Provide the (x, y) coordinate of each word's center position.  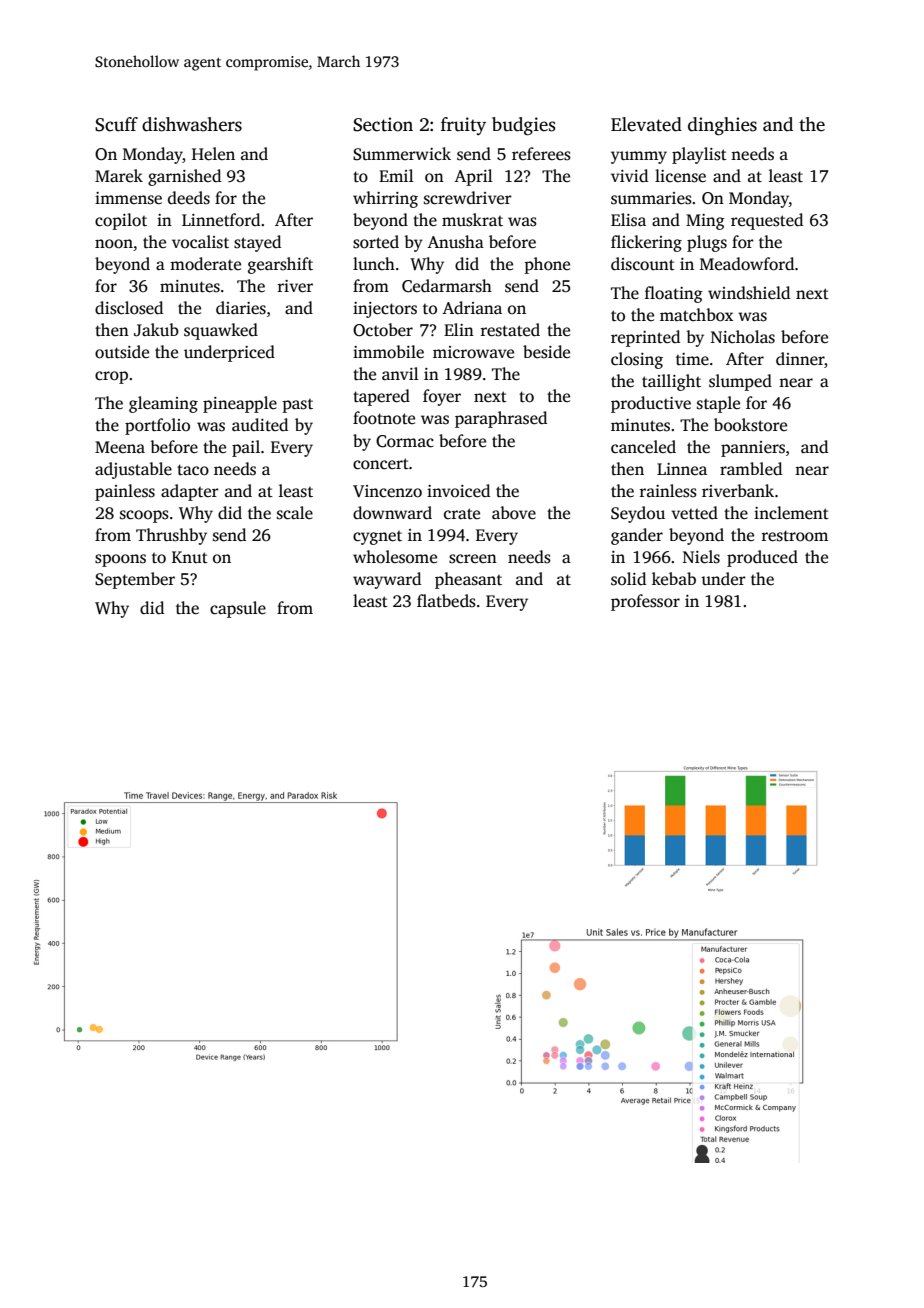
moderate (205, 264)
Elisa (628, 220)
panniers (753, 449)
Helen (213, 154)
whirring (385, 199)
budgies (523, 126)
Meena (120, 447)
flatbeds (446, 601)
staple (718, 404)
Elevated (646, 124)
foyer (442, 397)
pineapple (240, 404)
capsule (238, 609)
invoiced (458, 491)
